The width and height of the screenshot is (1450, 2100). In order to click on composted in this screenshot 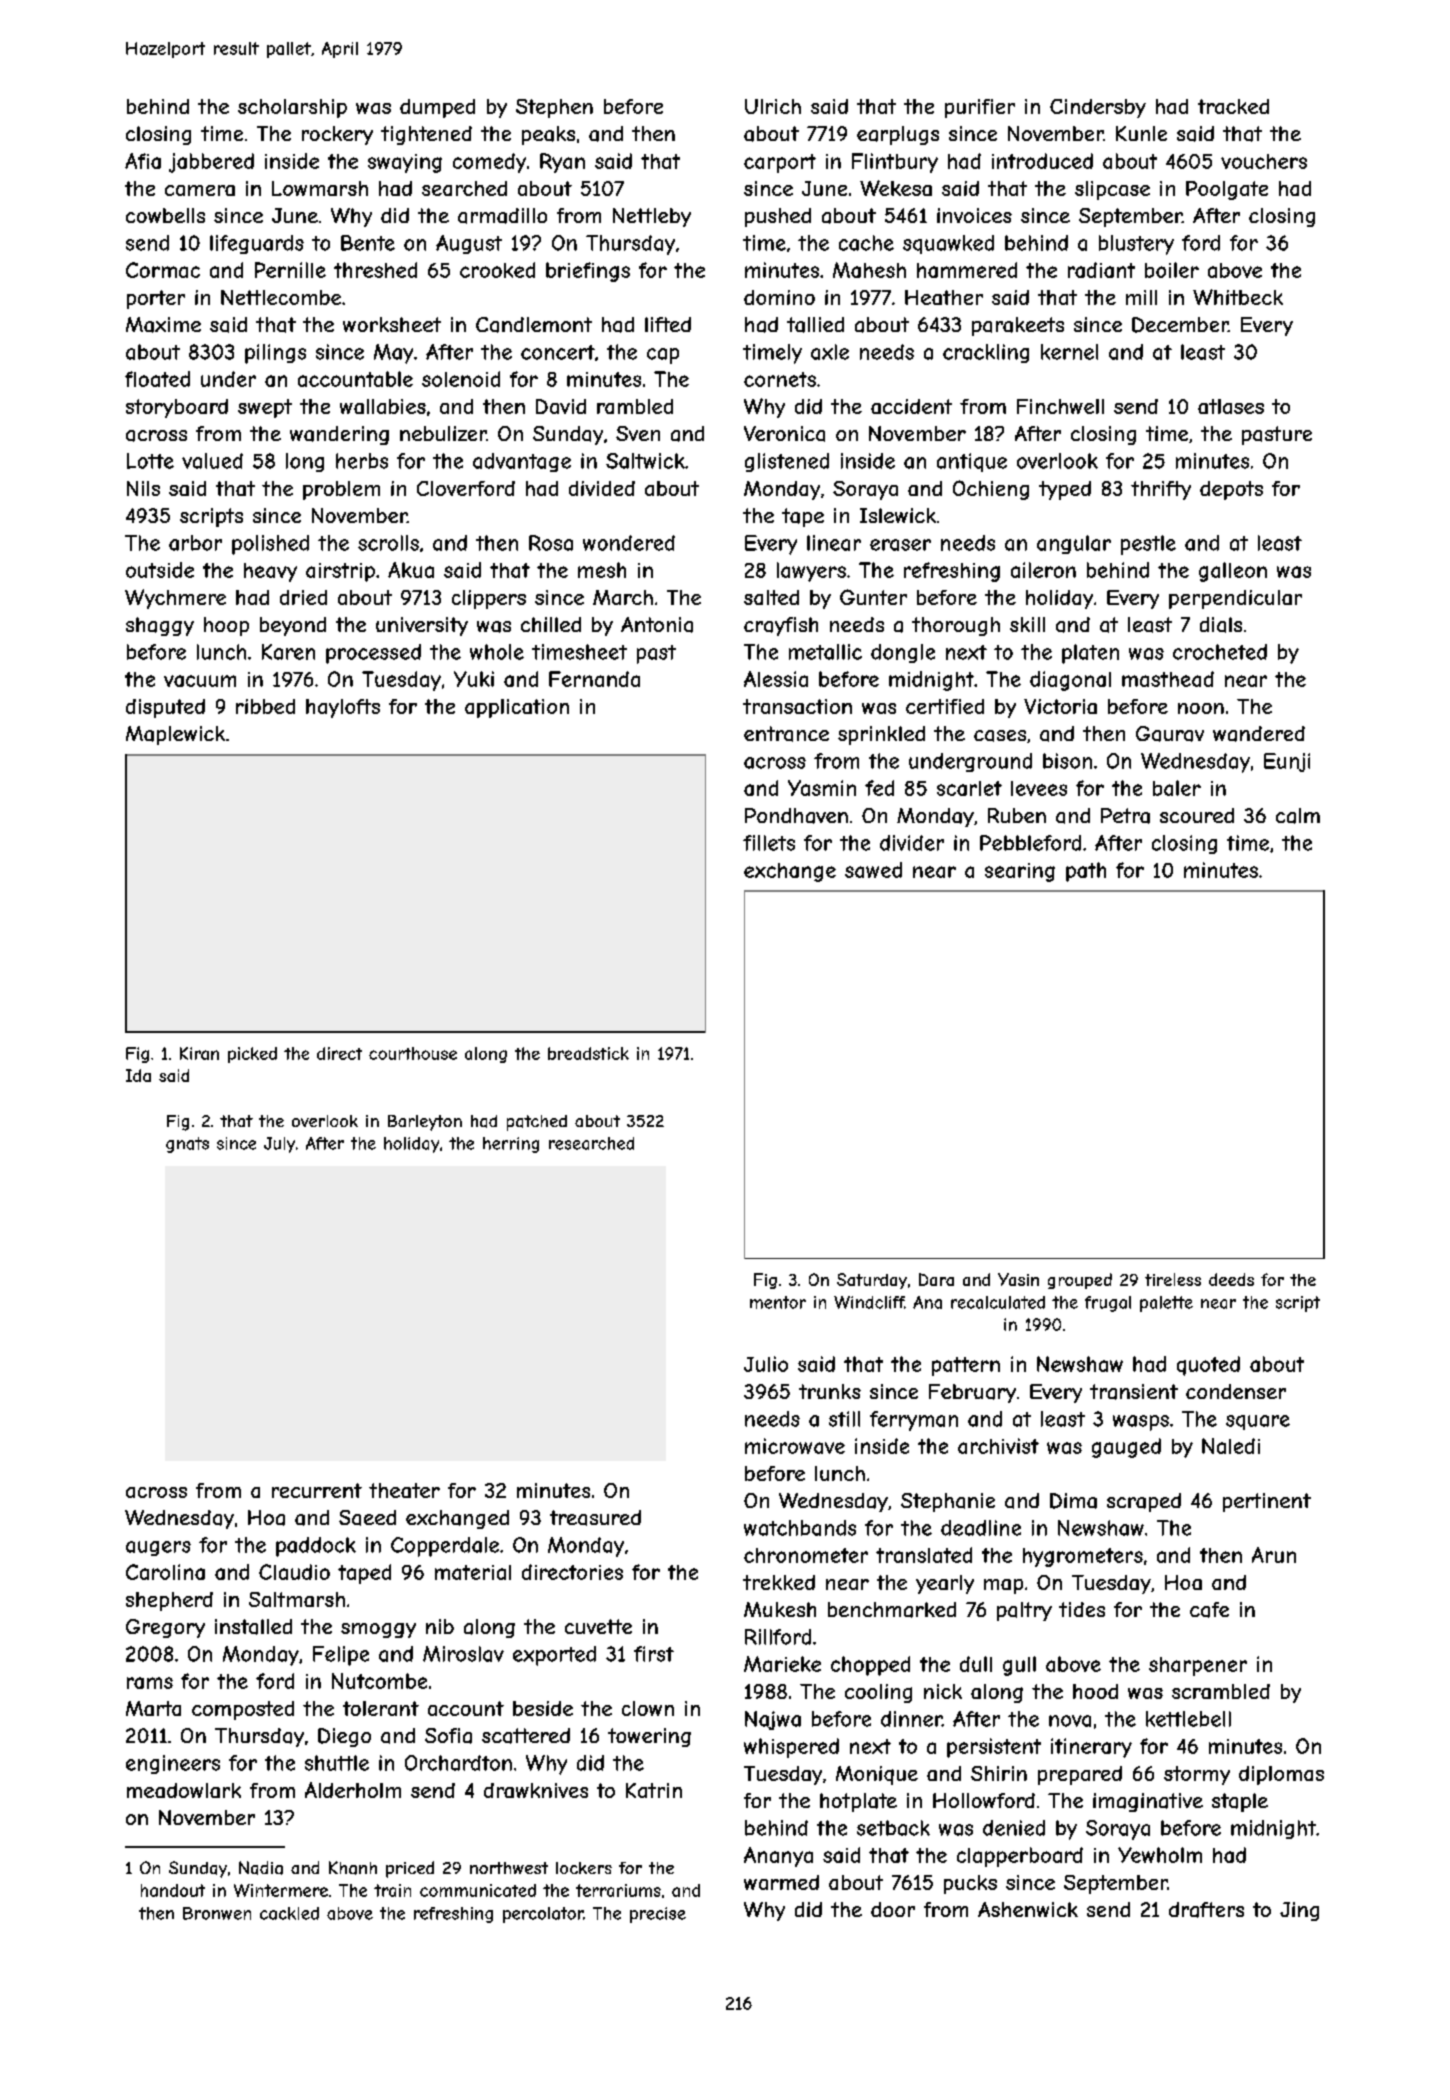, I will do `click(243, 1710)`.
